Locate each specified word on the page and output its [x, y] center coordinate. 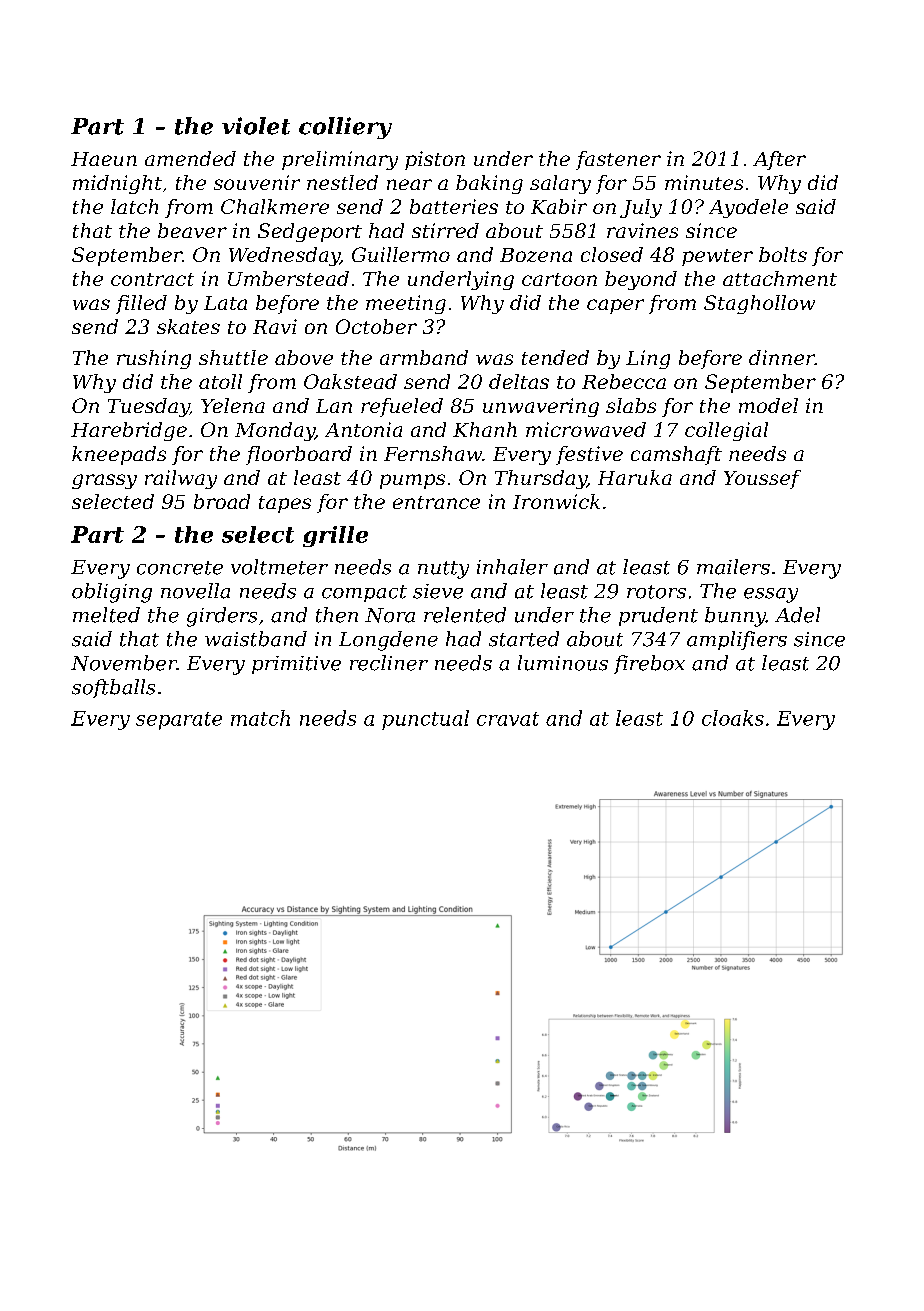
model [768, 405]
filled [141, 304]
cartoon [559, 279]
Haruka [635, 477]
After [779, 160]
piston [435, 160]
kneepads [119, 455]
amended [190, 158]
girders [222, 617]
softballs [113, 688]
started [524, 639]
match [260, 718]
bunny [735, 617]
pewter [717, 257]
